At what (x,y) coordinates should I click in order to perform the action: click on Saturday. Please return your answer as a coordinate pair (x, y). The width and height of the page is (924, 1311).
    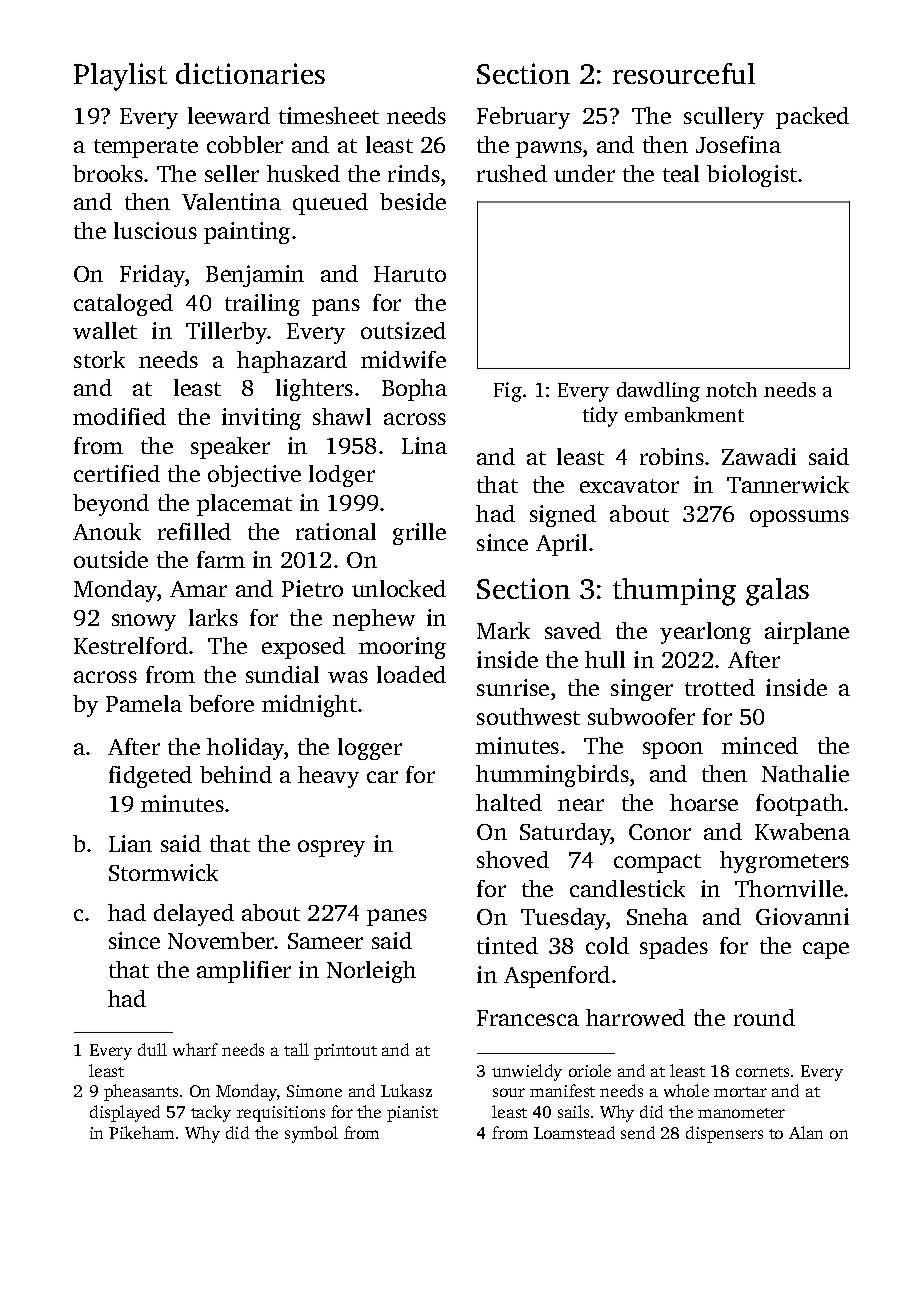
    Looking at the image, I should click on (565, 834).
